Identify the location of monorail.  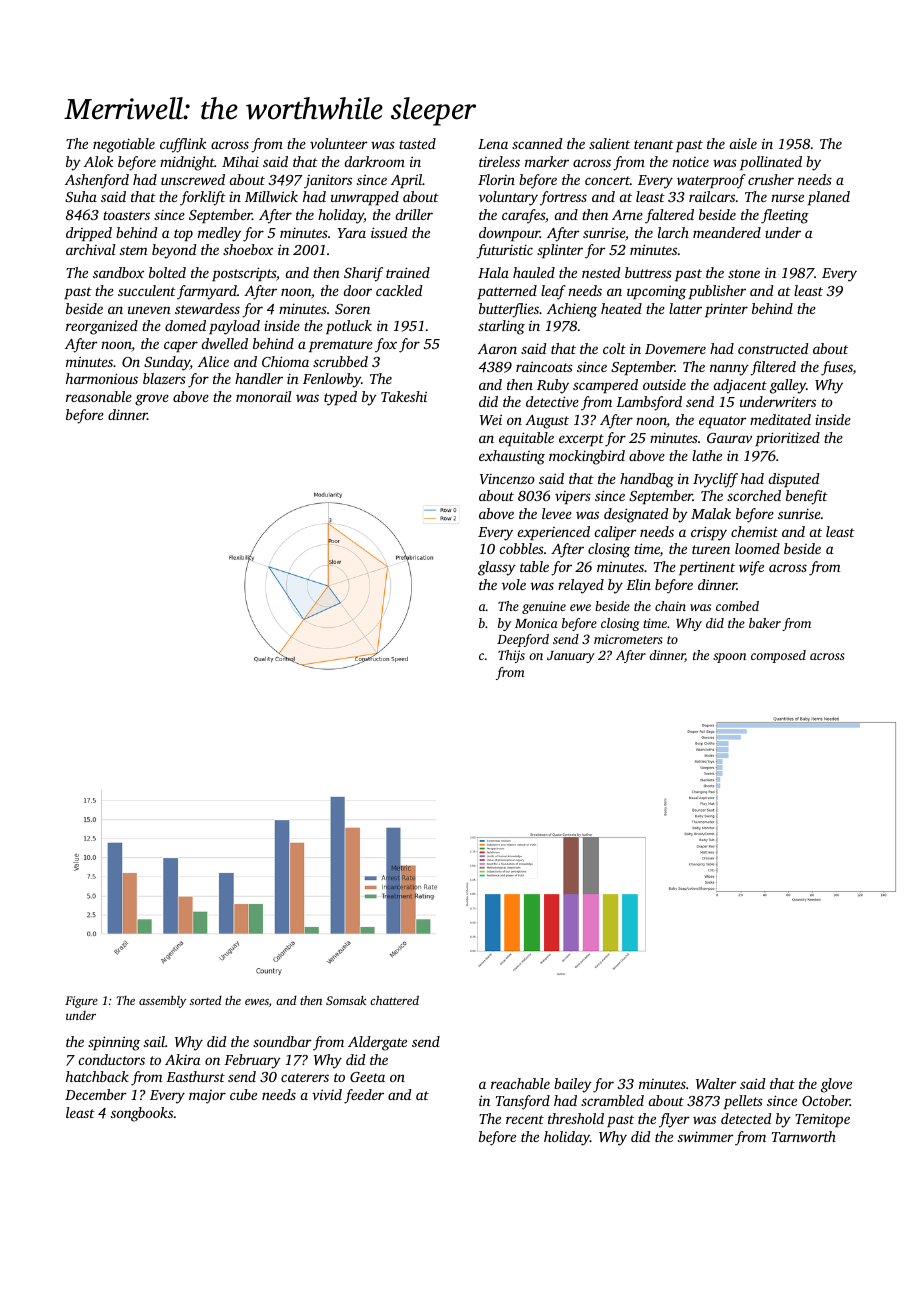
(263, 396).
